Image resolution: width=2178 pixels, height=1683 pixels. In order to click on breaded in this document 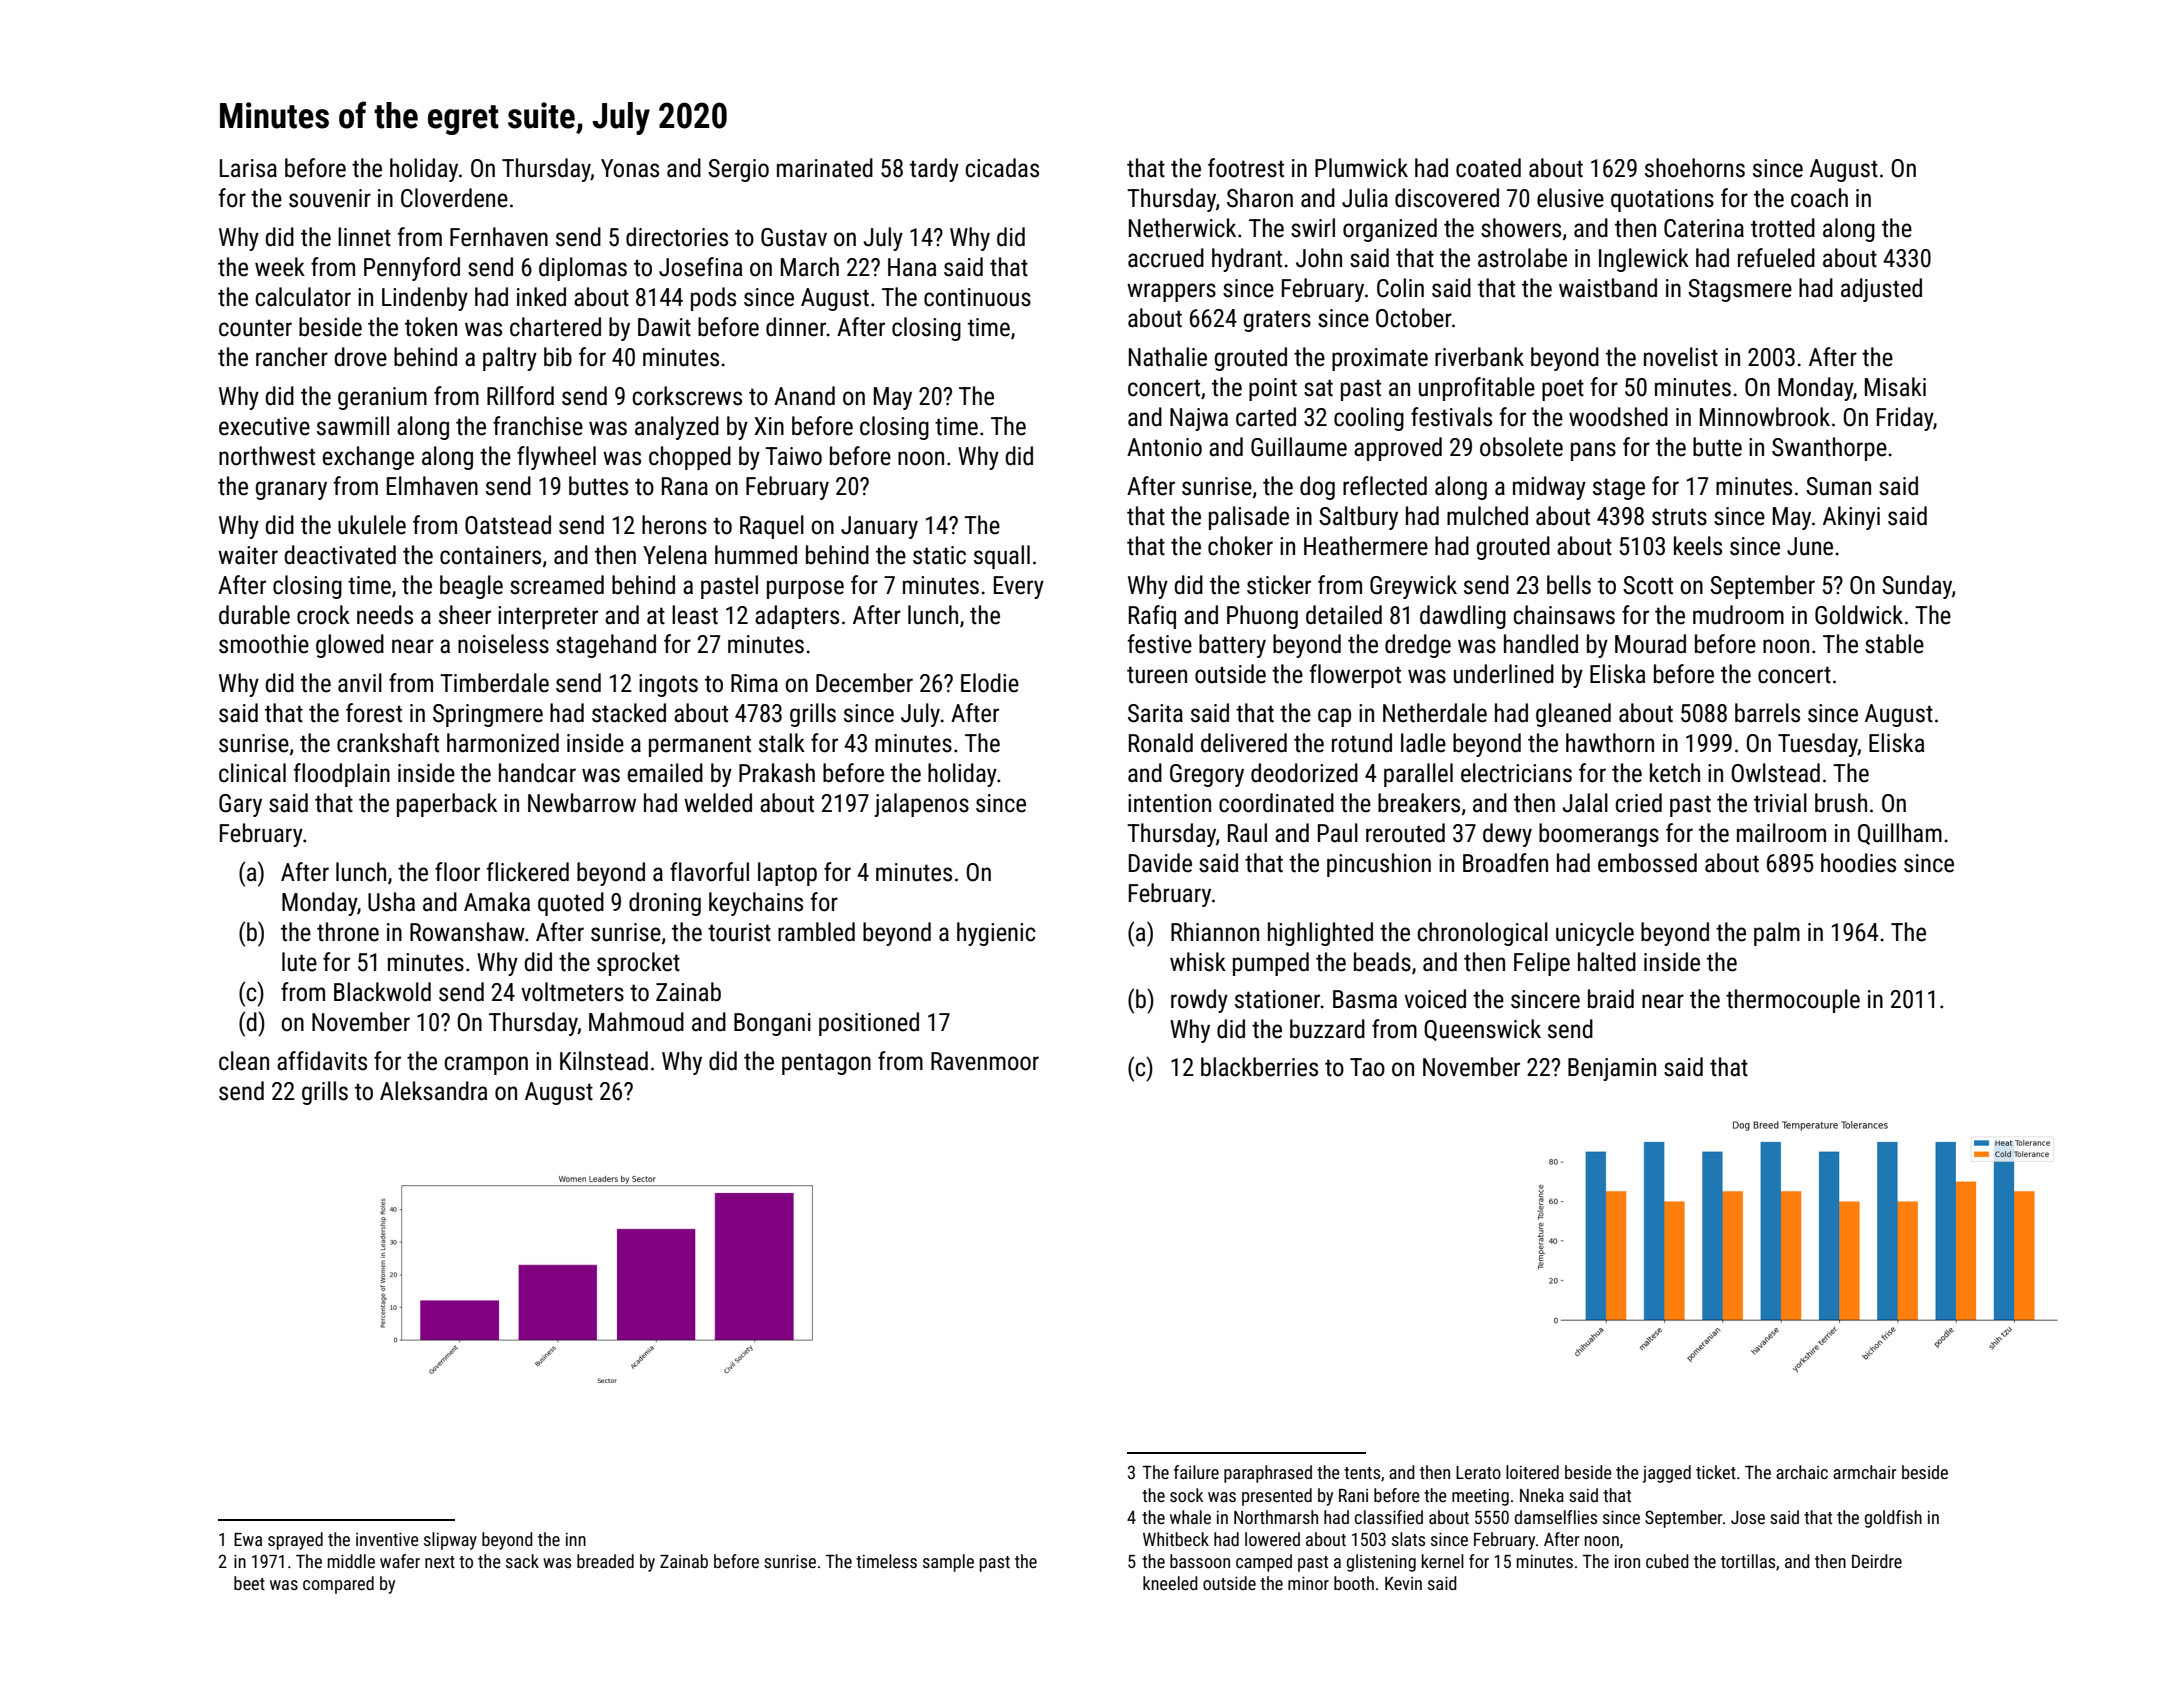, I will do `click(605, 1561)`.
